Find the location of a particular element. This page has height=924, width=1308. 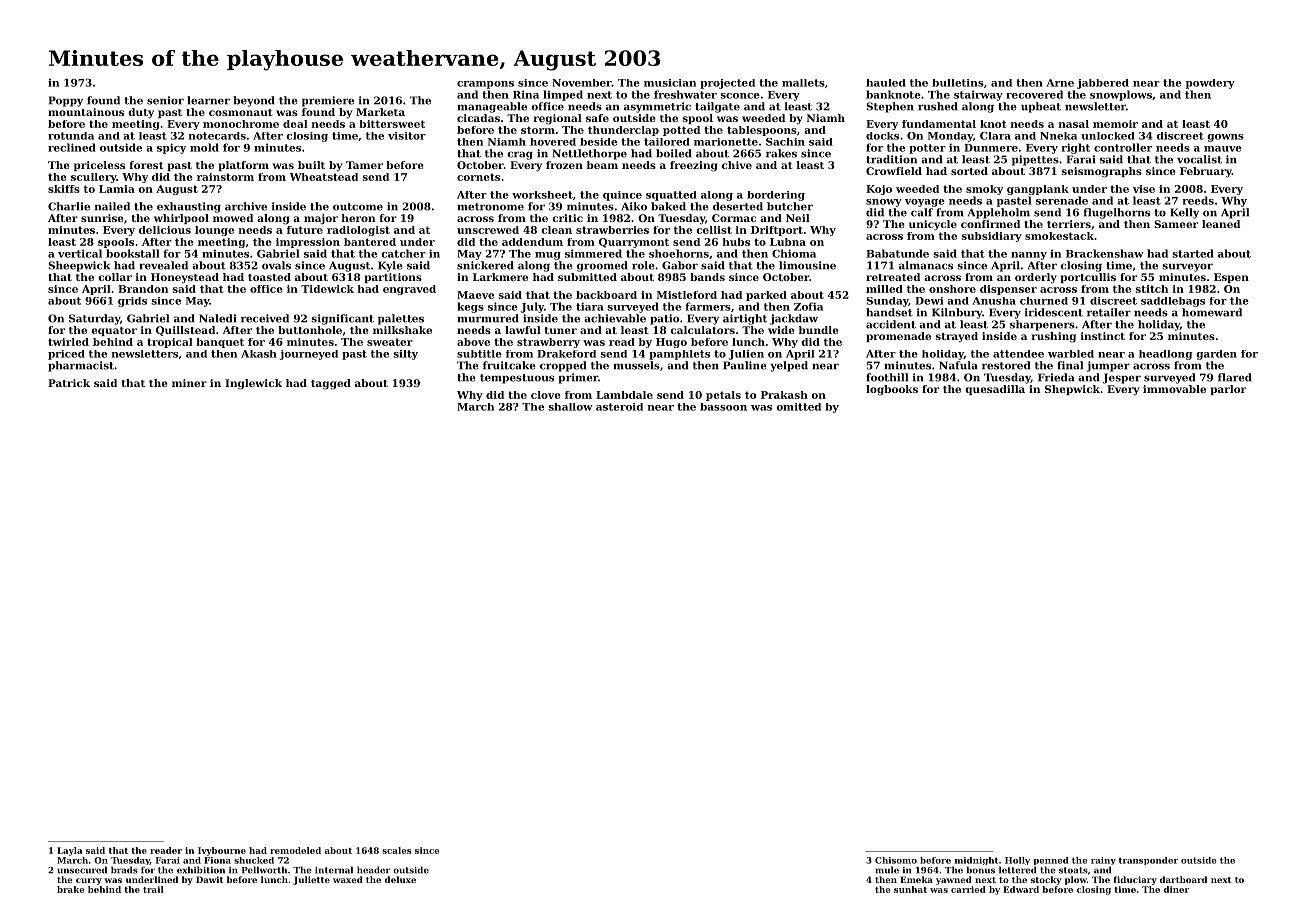

shallow is located at coordinates (570, 407).
